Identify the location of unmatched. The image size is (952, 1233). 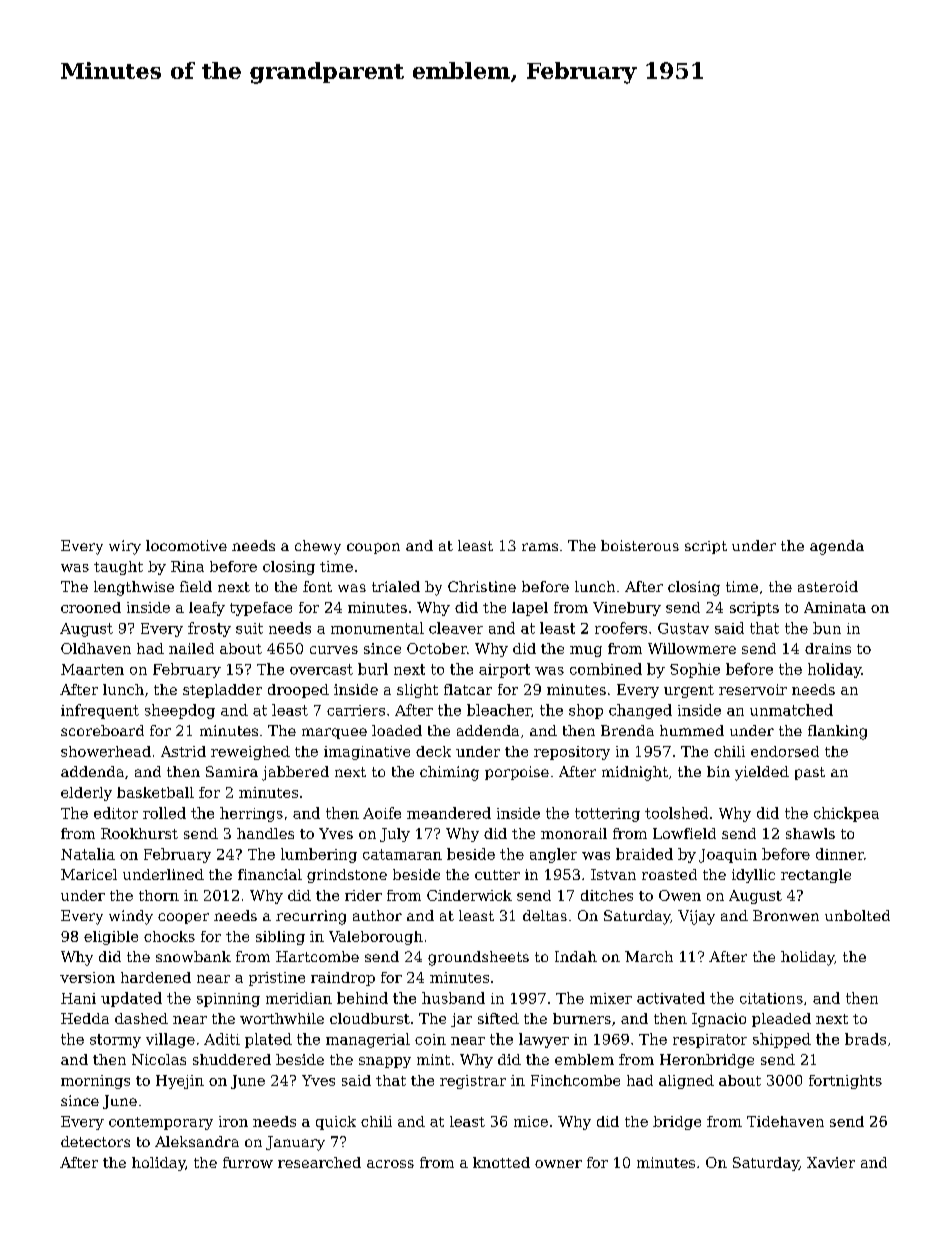
(791, 710).
